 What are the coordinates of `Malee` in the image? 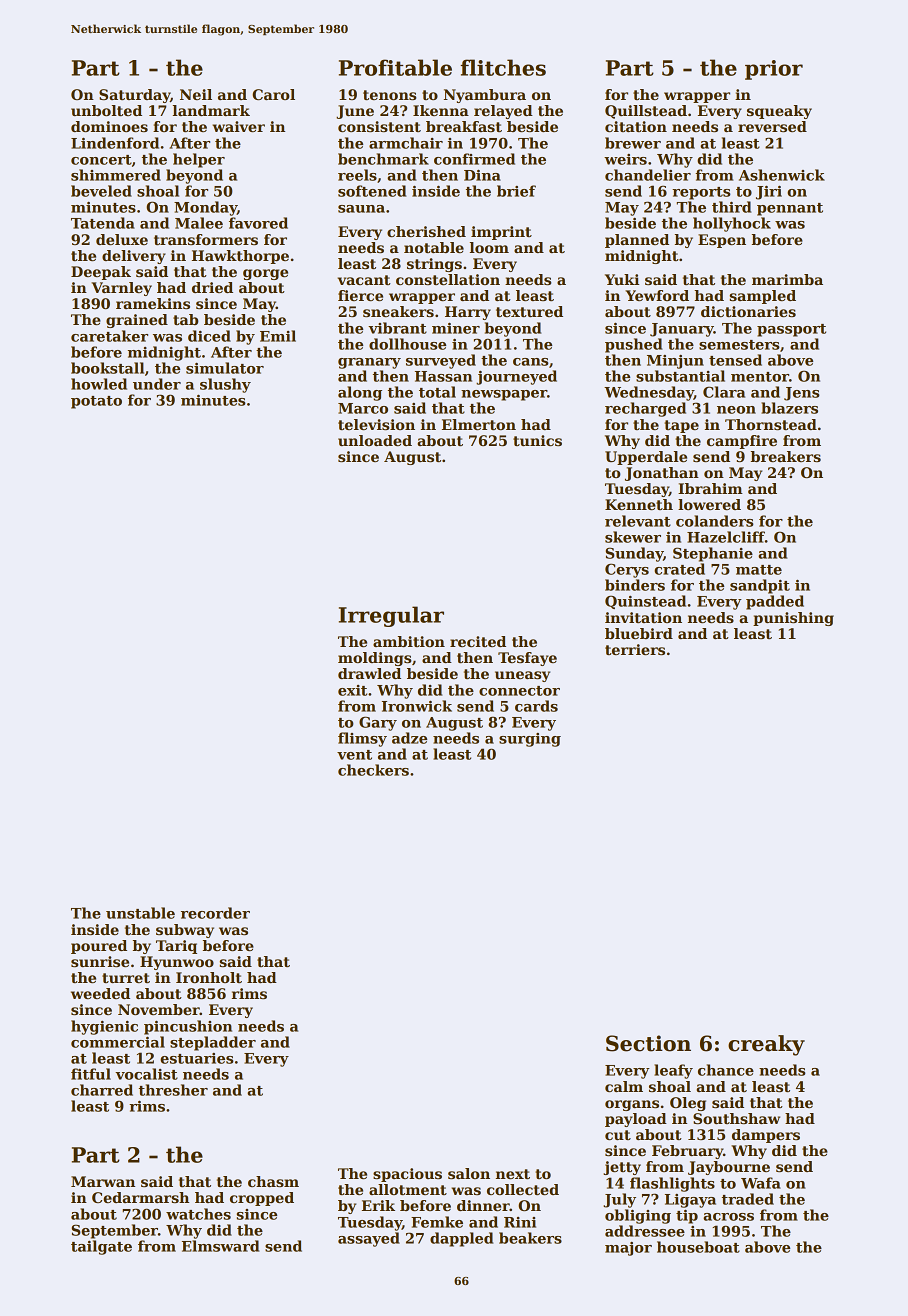 It's located at (199, 223).
